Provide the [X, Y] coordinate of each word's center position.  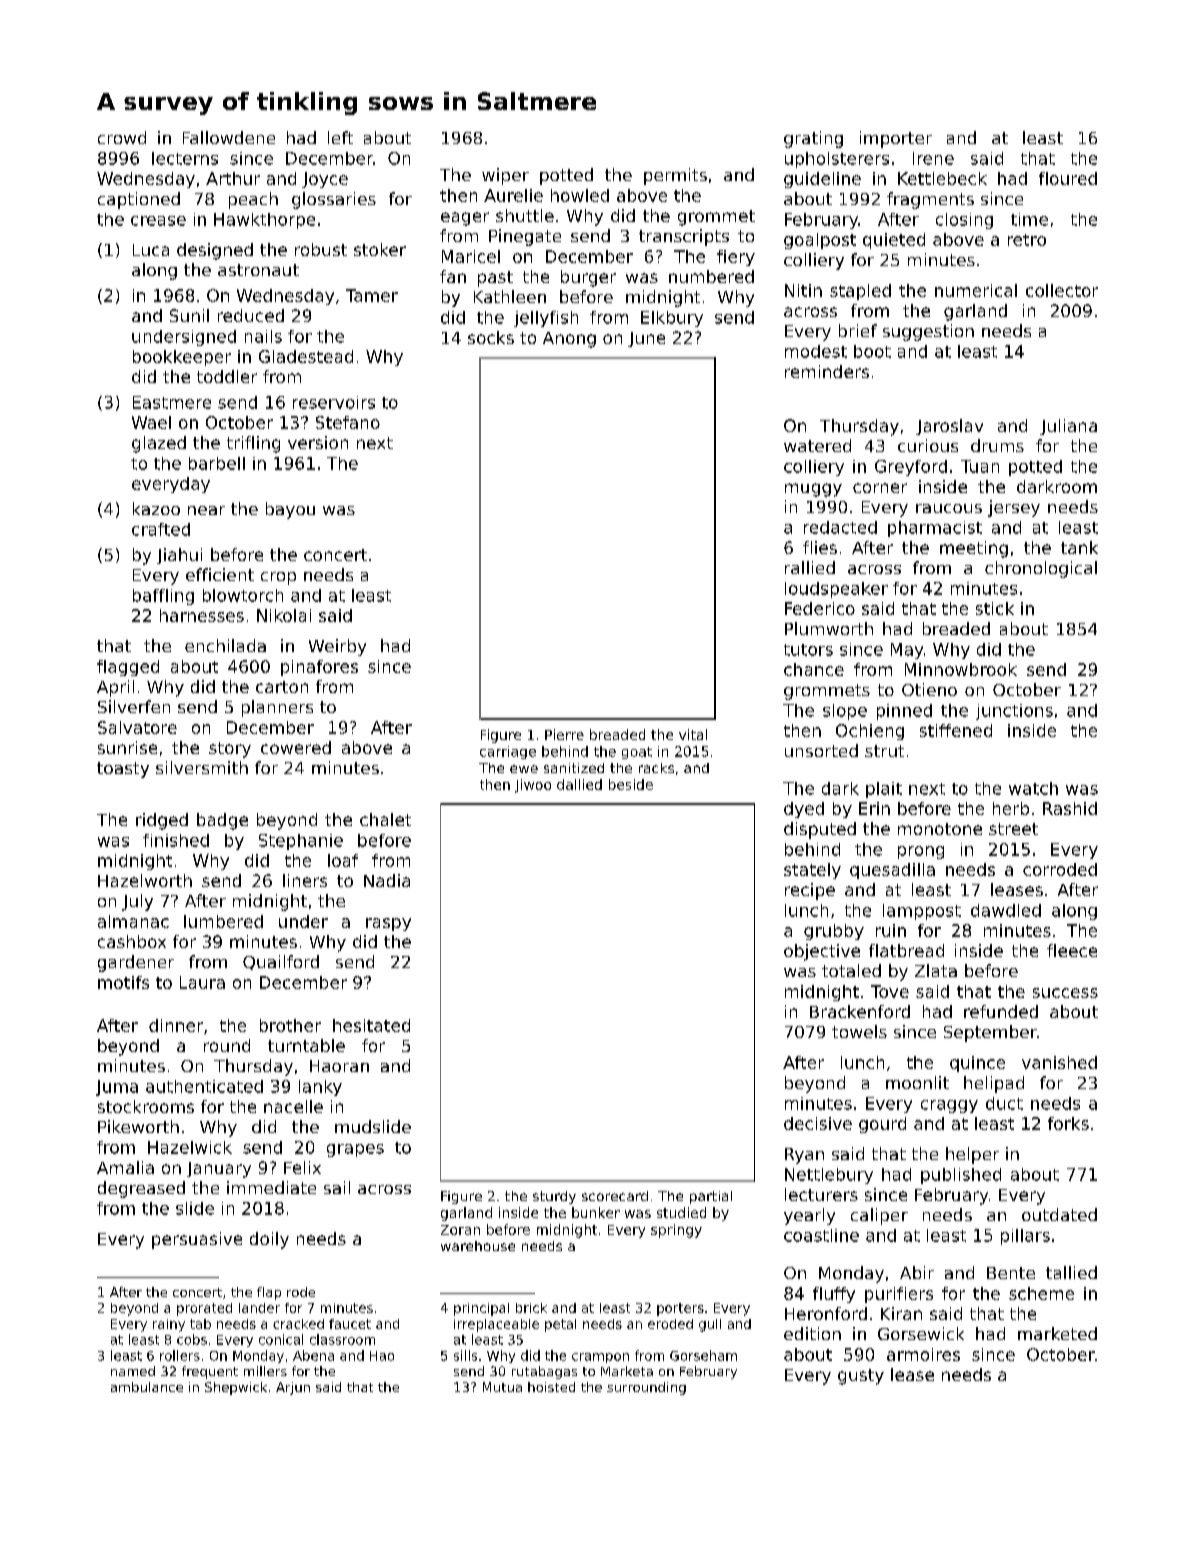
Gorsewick [921, 1333]
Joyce [325, 180]
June [646, 339]
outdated [1059, 1214]
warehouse [478, 1246]
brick [531, 1308]
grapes [355, 1150]
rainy [169, 1325]
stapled [860, 292]
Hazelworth [145, 880]
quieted [894, 241]
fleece [1072, 950]
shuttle [525, 215]
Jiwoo [533, 786]
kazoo [156, 508]
